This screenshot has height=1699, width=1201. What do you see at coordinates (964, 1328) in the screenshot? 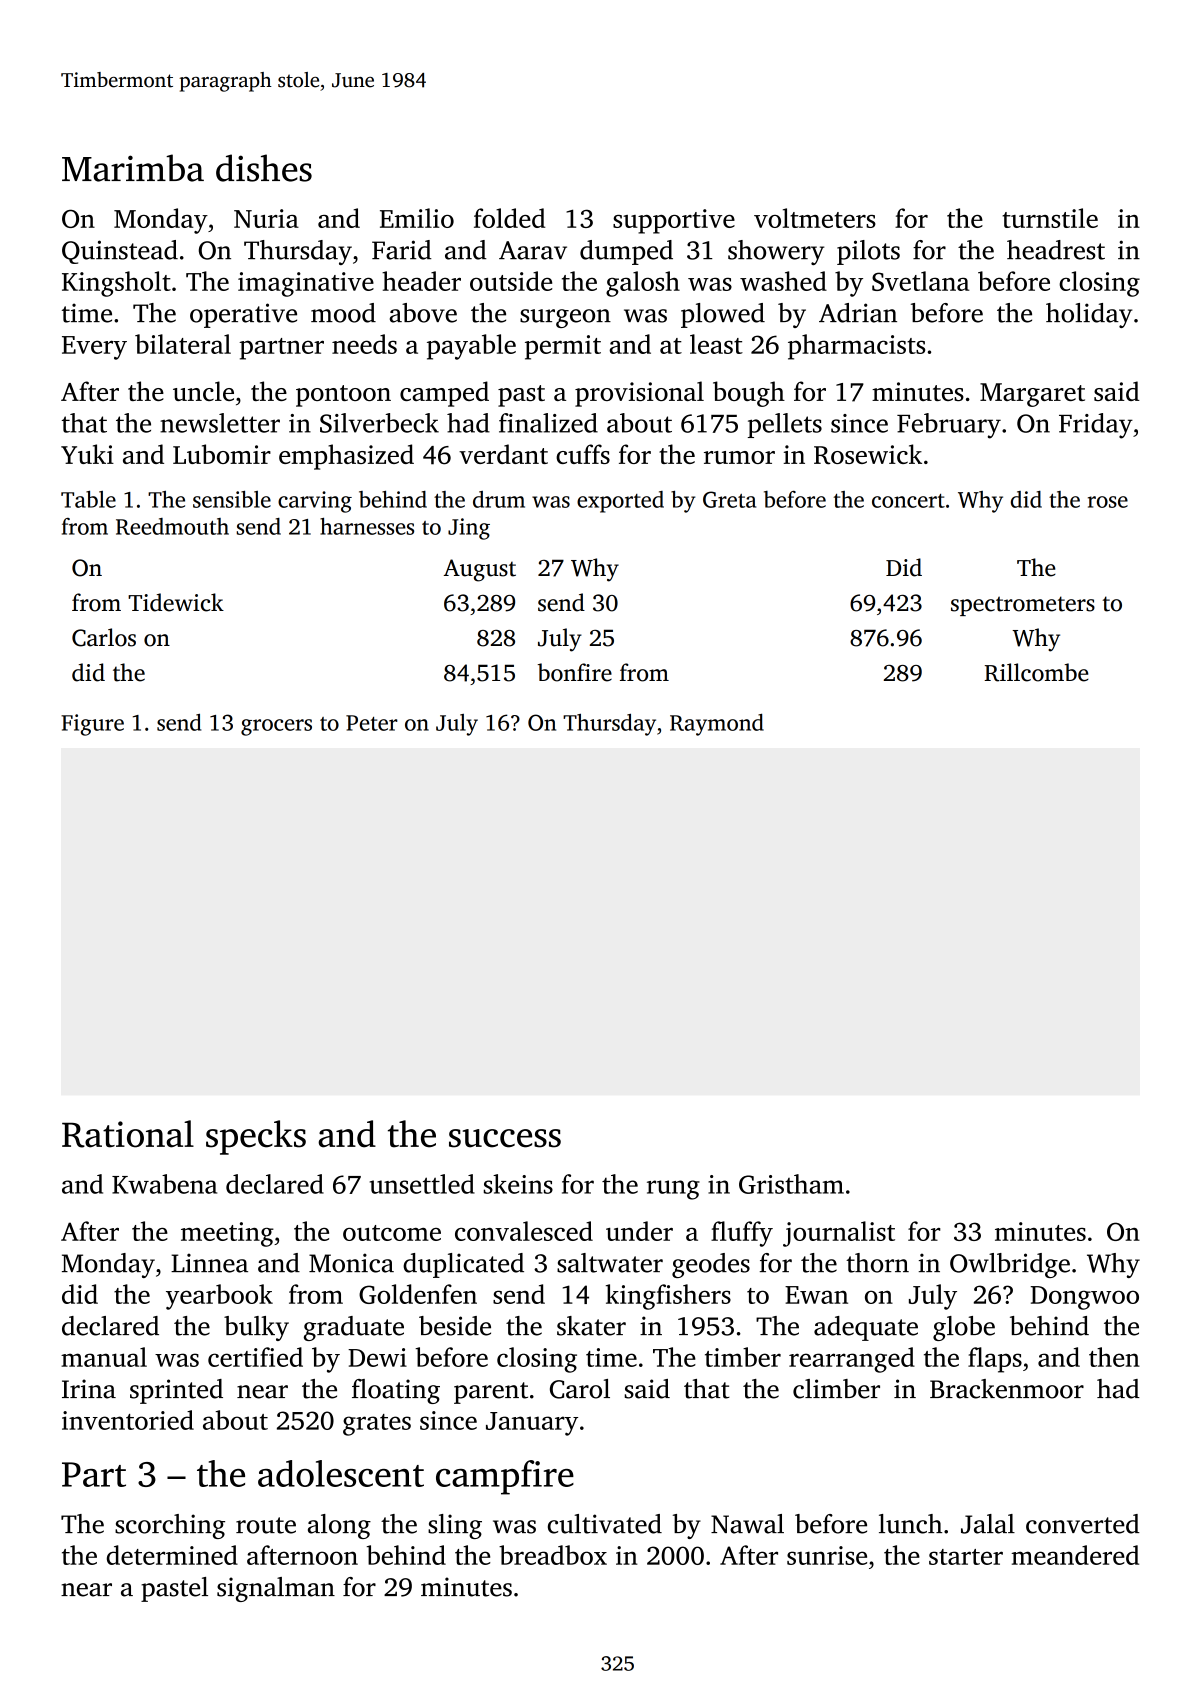
I see `globe` at bounding box center [964, 1328].
